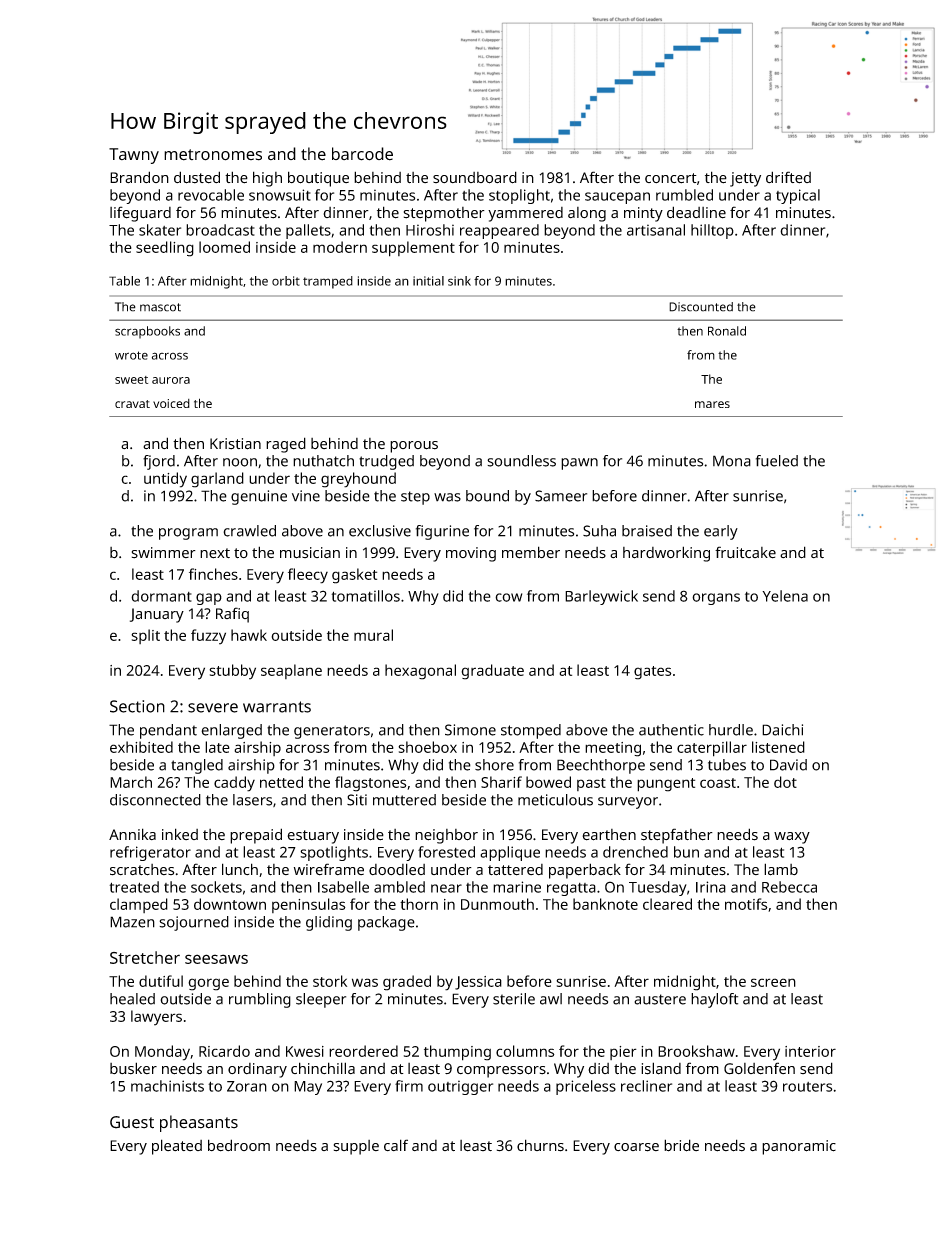 The width and height of the image is (952, 1233). I want to click on stomped, so click(531, 731).
